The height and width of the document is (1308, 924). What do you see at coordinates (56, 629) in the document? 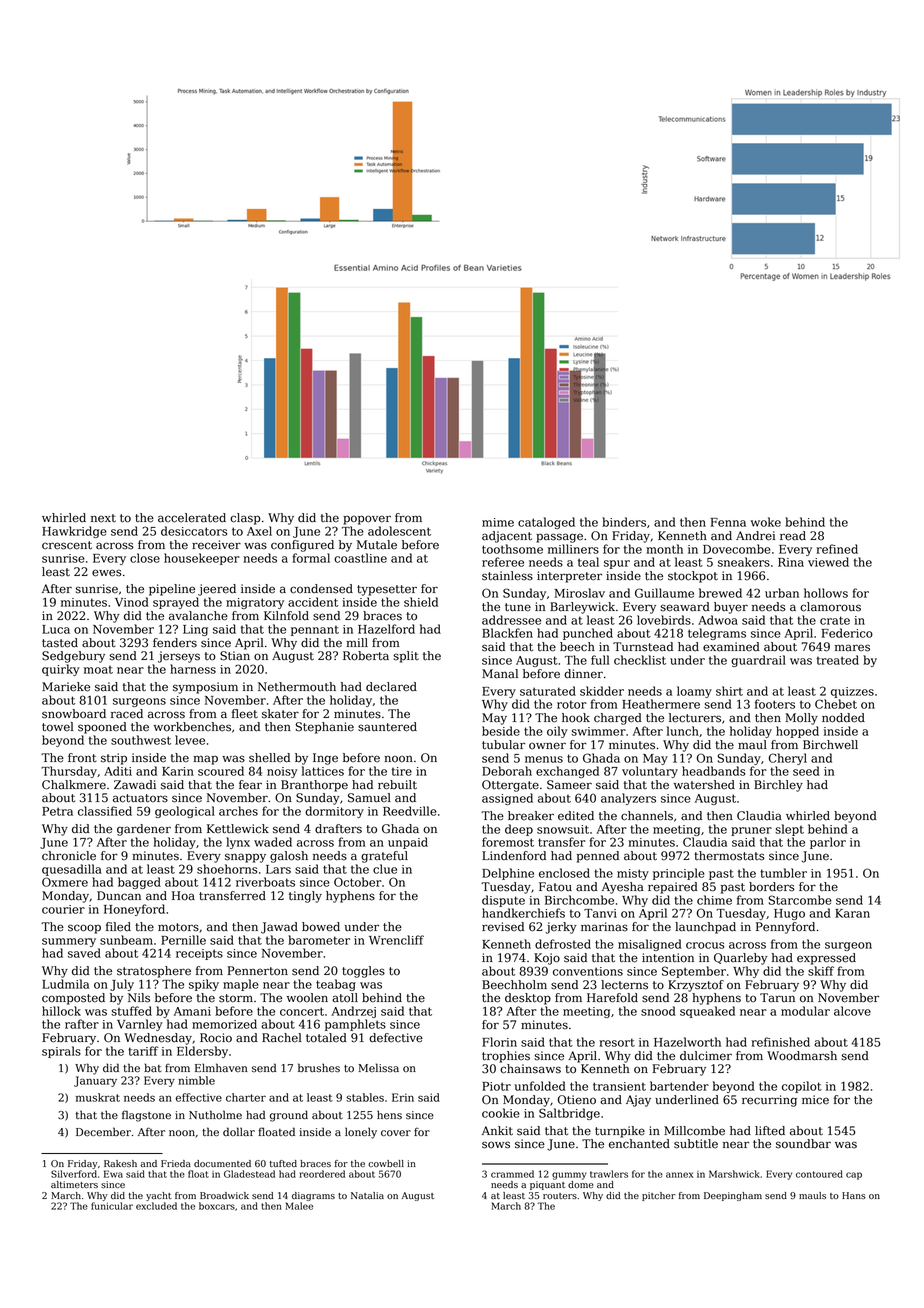
I see `Luca` at bounding box center [56, 629].
